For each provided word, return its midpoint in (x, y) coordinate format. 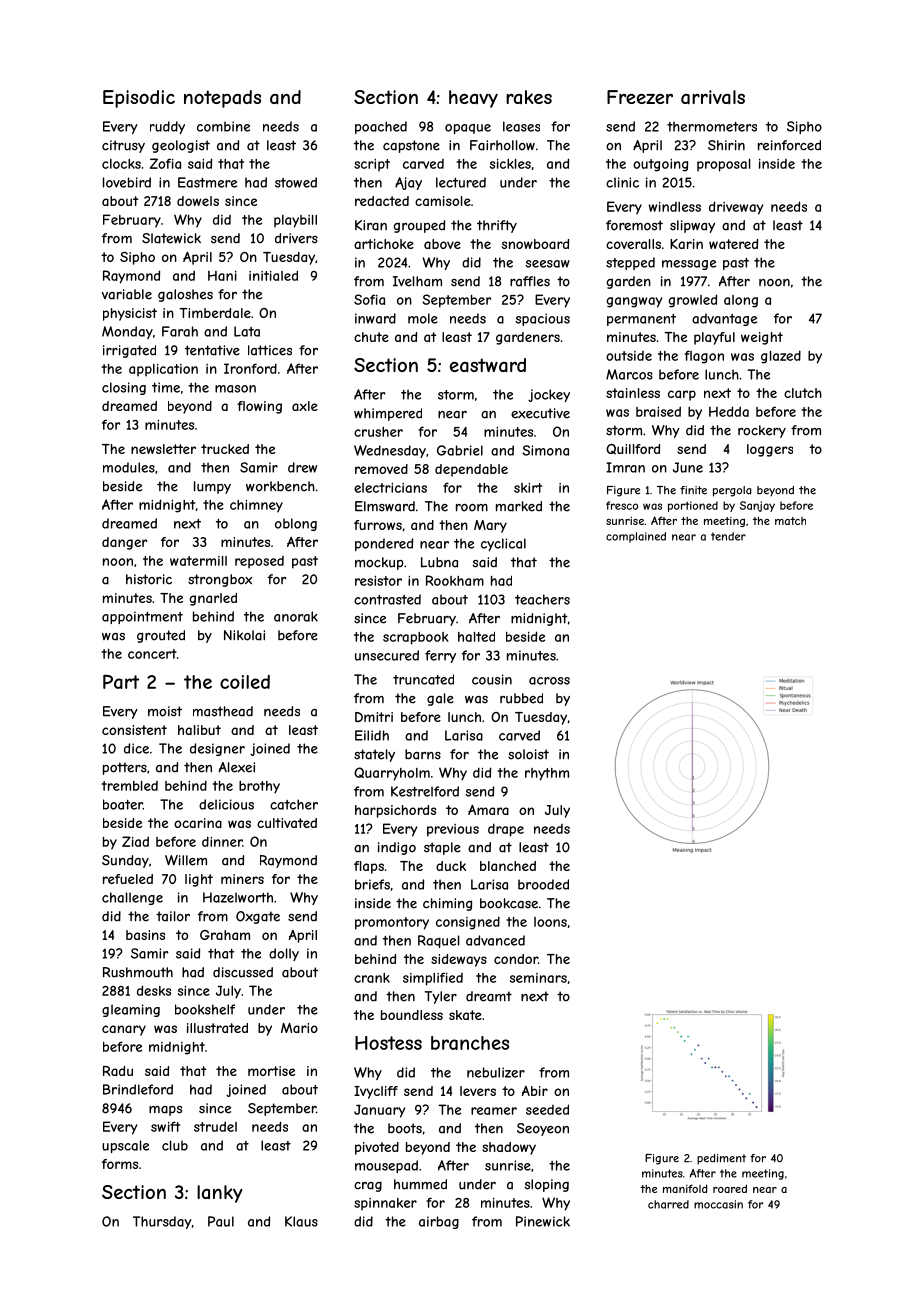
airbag (439, 1222)
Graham (225, 935)
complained (636, 537)
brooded (543, 884)
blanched (508, 866)
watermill (198, 561)
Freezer (640, 97)
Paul (221, 1221)
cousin (492, 679)
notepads (222, 99)
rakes (529, 97)
